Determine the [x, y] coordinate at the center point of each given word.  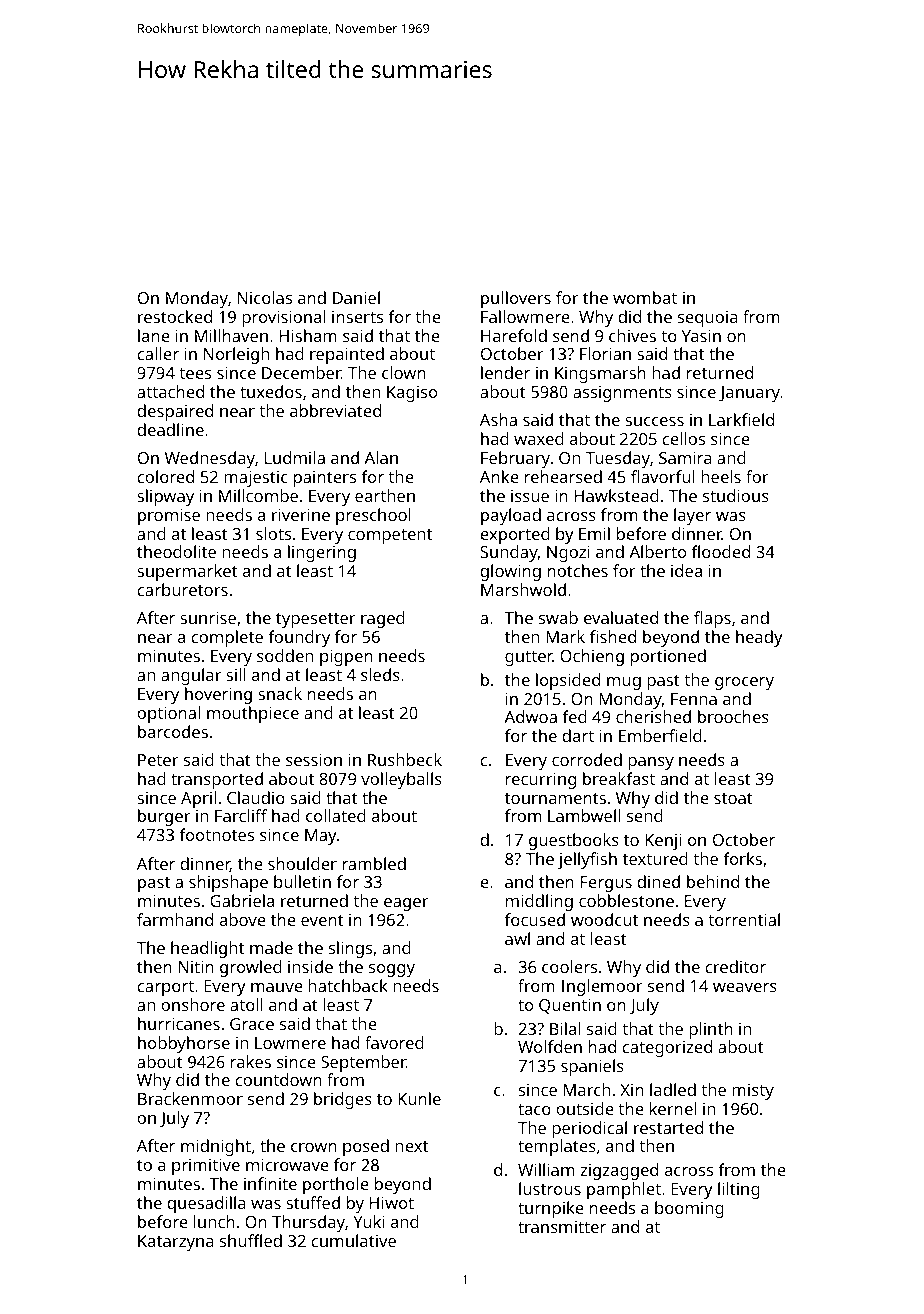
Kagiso [412, 394]
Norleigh [236, 355]
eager [406, 904]
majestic [256, 479]
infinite [270, 1183]
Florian [605, 353]
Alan [381, 457]
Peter [158, 760]
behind [713, 881]
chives [632, 335]
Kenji [663, 842]
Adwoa [530, 716]
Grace [252, 1024]
